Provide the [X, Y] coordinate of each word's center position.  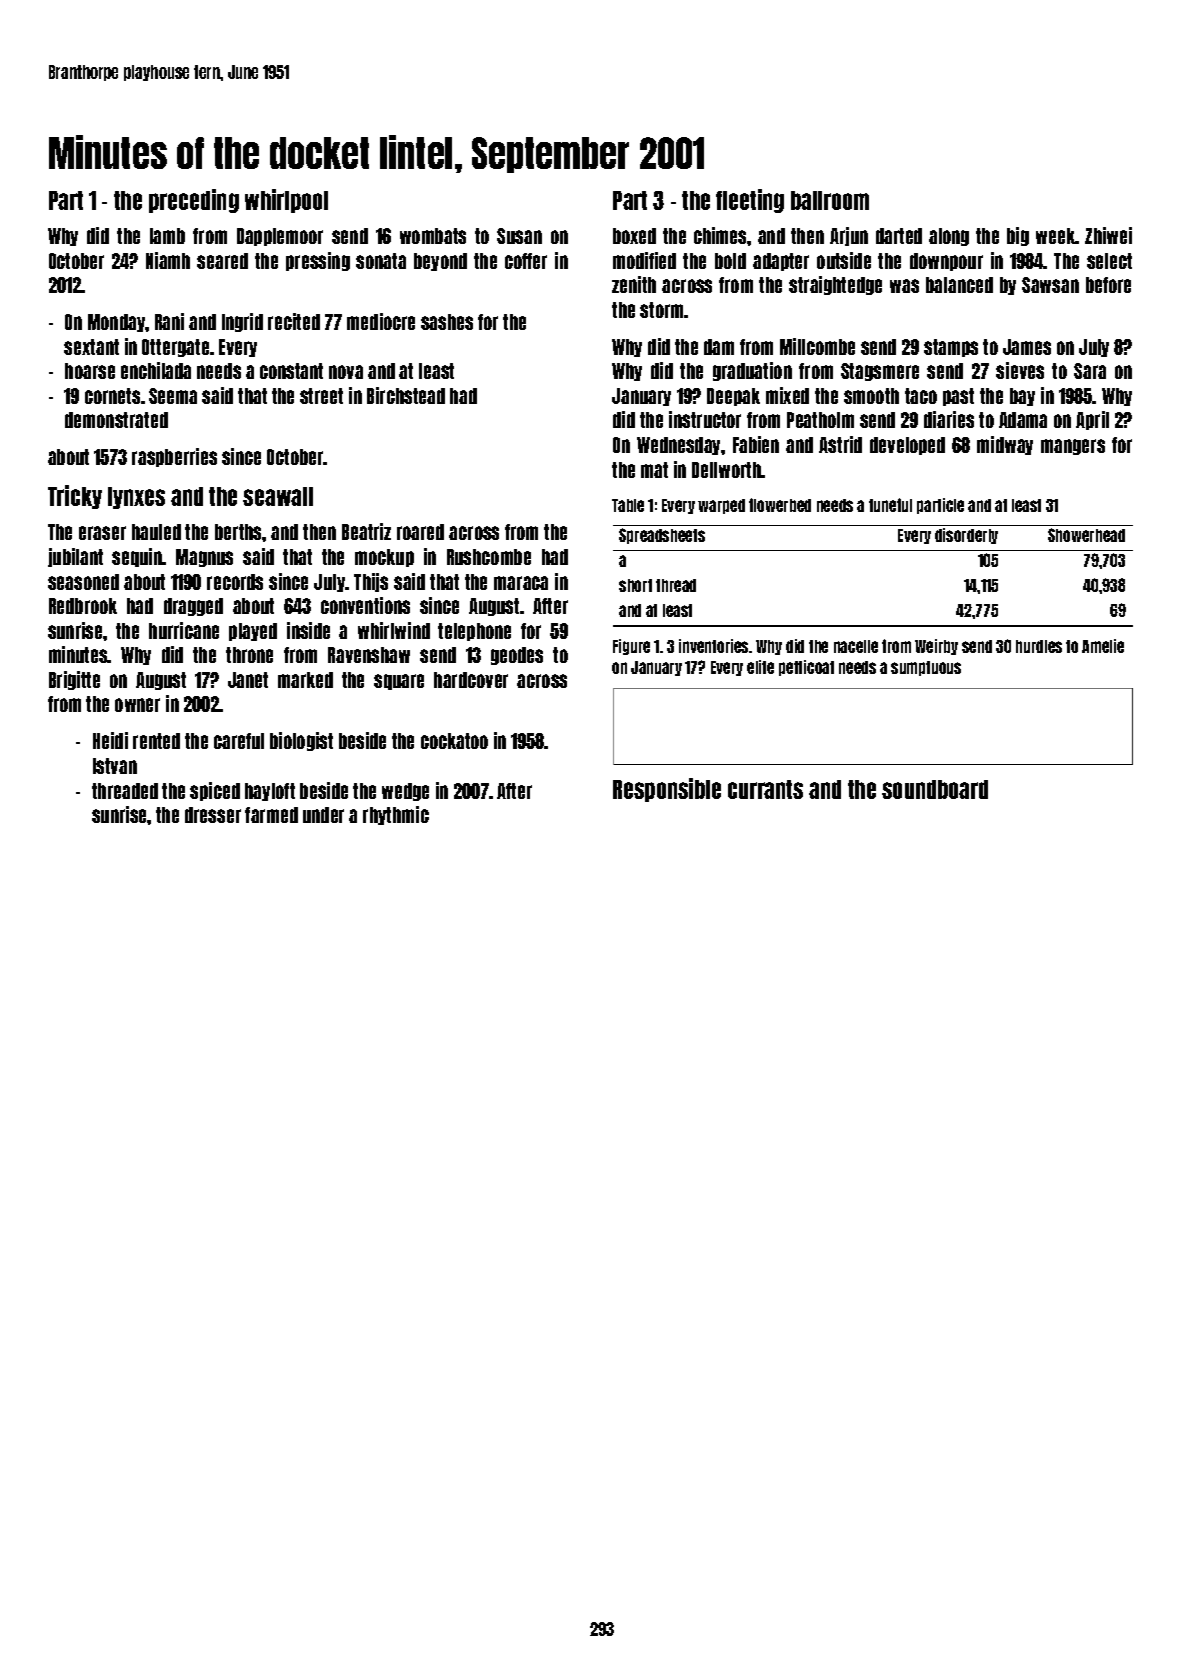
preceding [194, 201]
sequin [137, 557]
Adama [1023, 420]
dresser [213, 815]
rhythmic [396, 815]
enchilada [156, 370]
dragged [193, 607]
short [635, 585]
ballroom [830, 200]
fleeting [750, 201]
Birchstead [406, 395]
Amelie [1103, 646]
